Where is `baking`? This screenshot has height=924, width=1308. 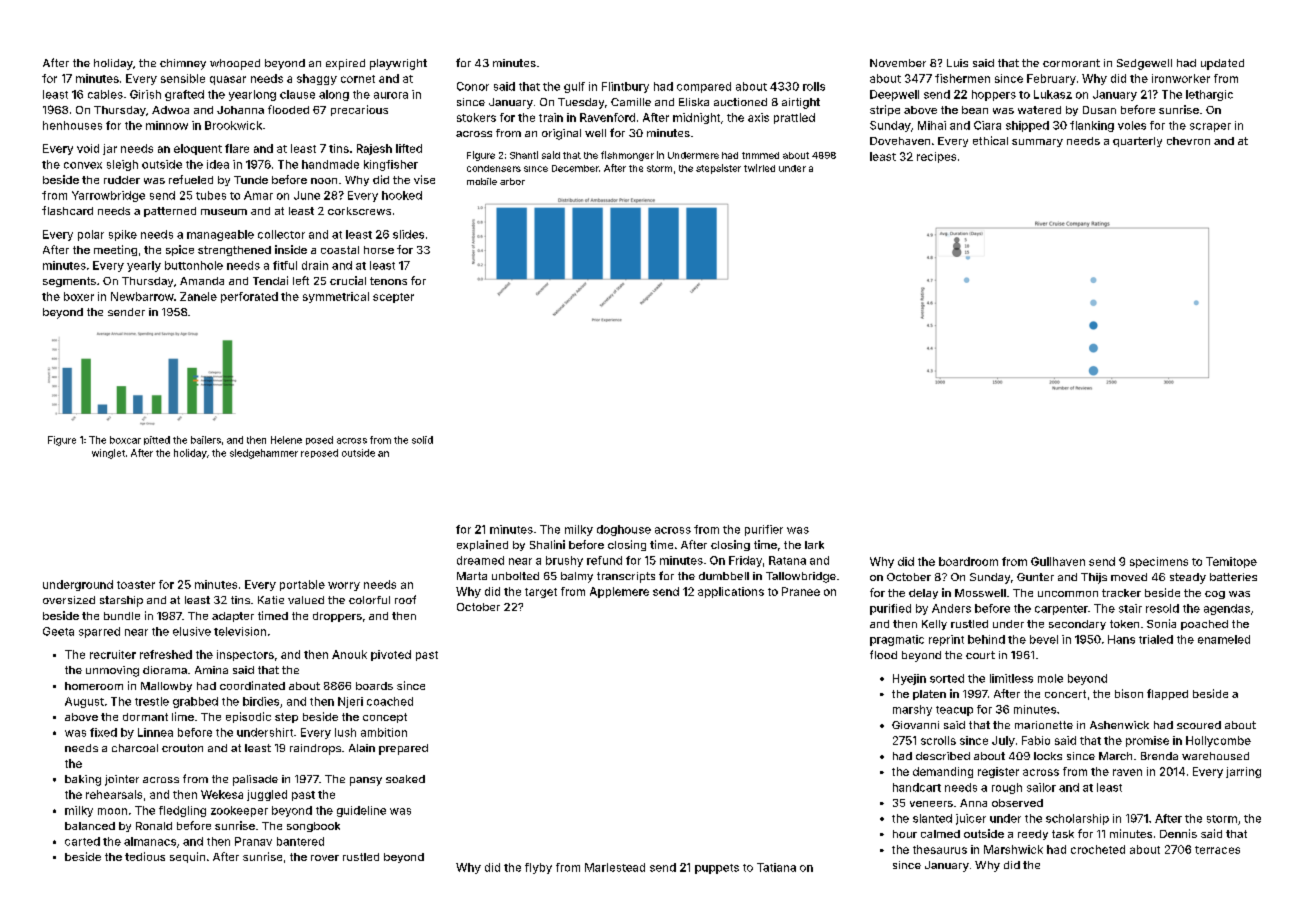
baking is located at coordinates (83, 780).
